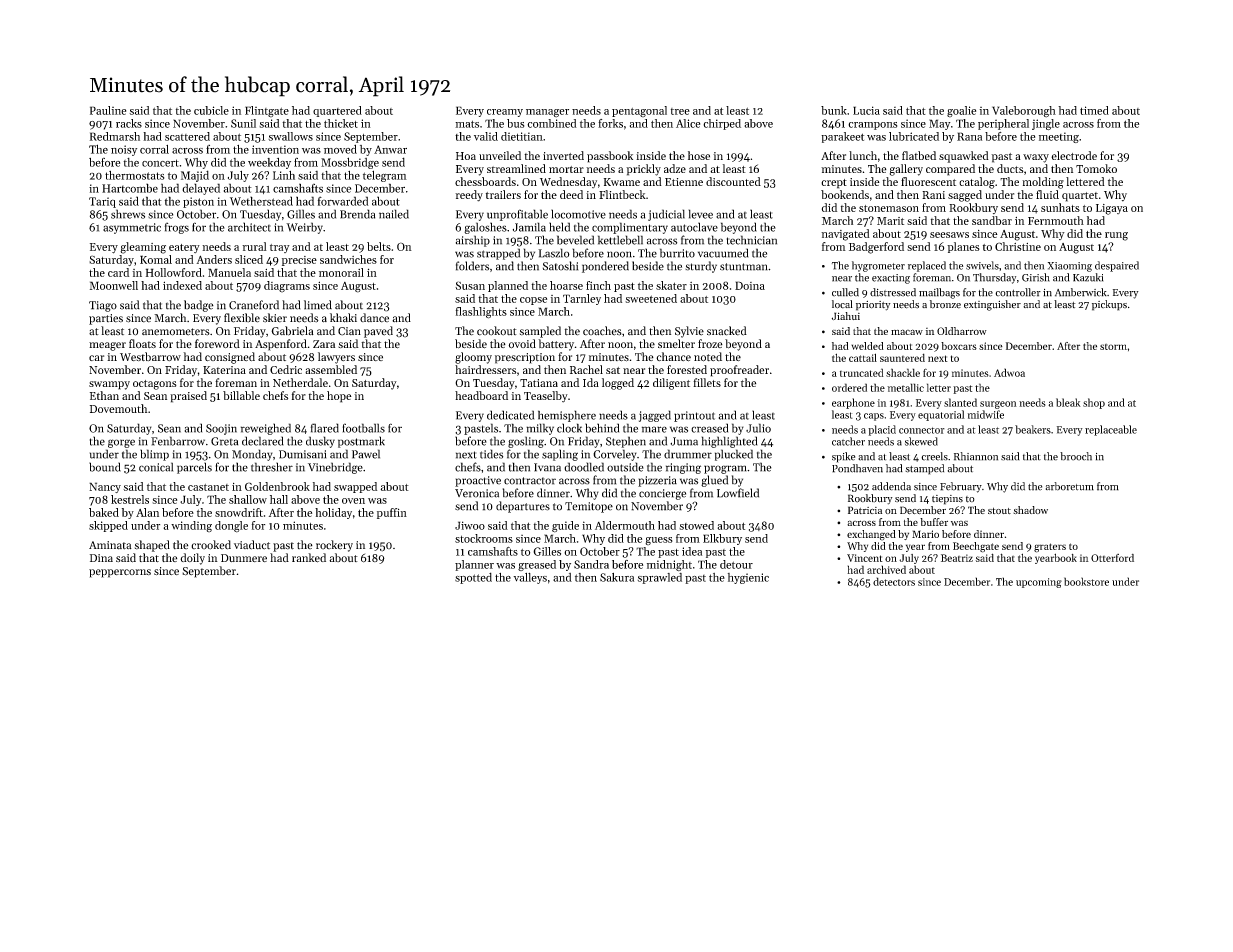  Describe the element at coordinates (722, 124) in the image. I see `chirped` at that location.
